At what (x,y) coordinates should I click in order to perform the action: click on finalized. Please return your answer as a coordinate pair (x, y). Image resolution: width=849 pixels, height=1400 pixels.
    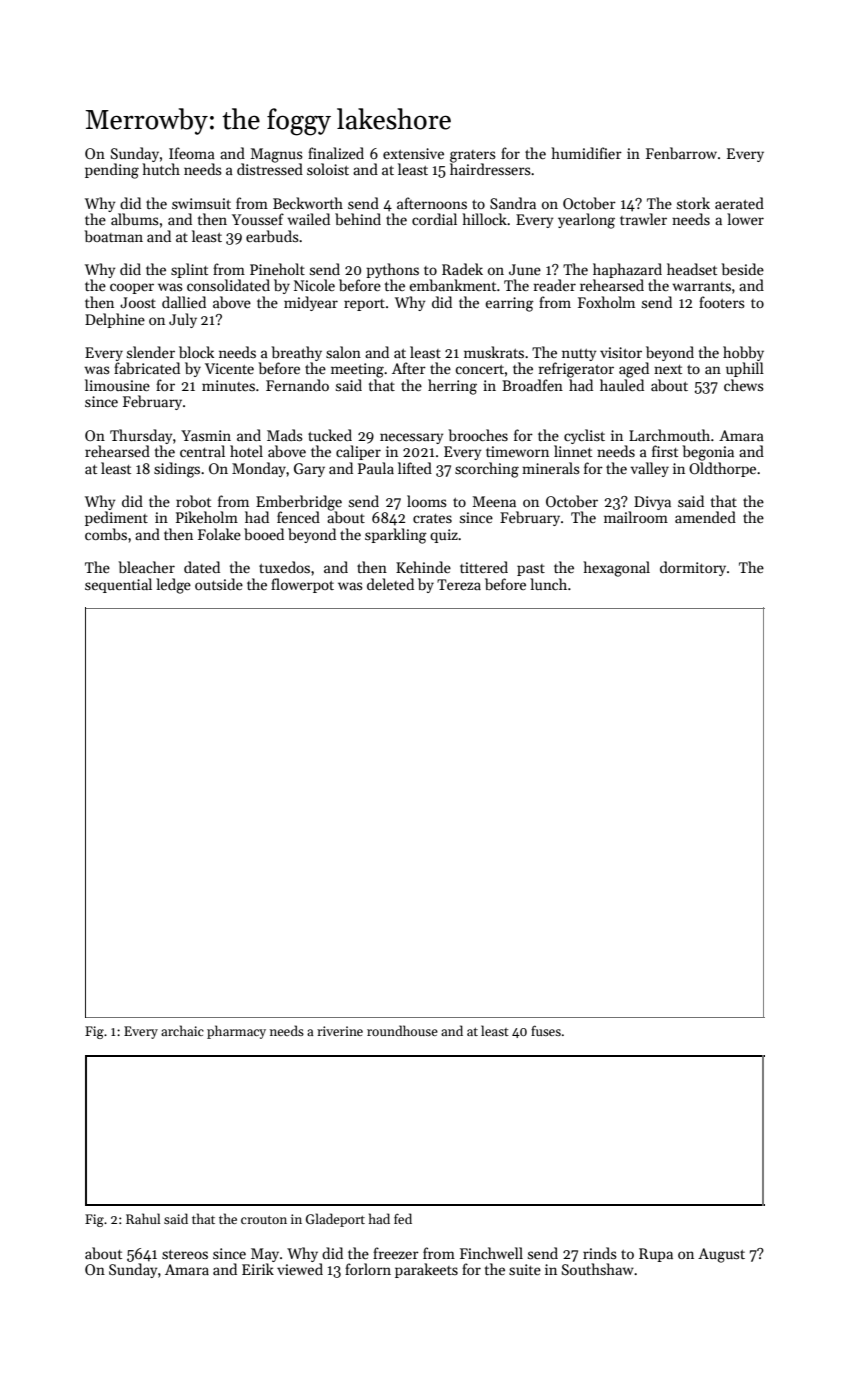
    Looking at the image, I should click on (336, 153).
